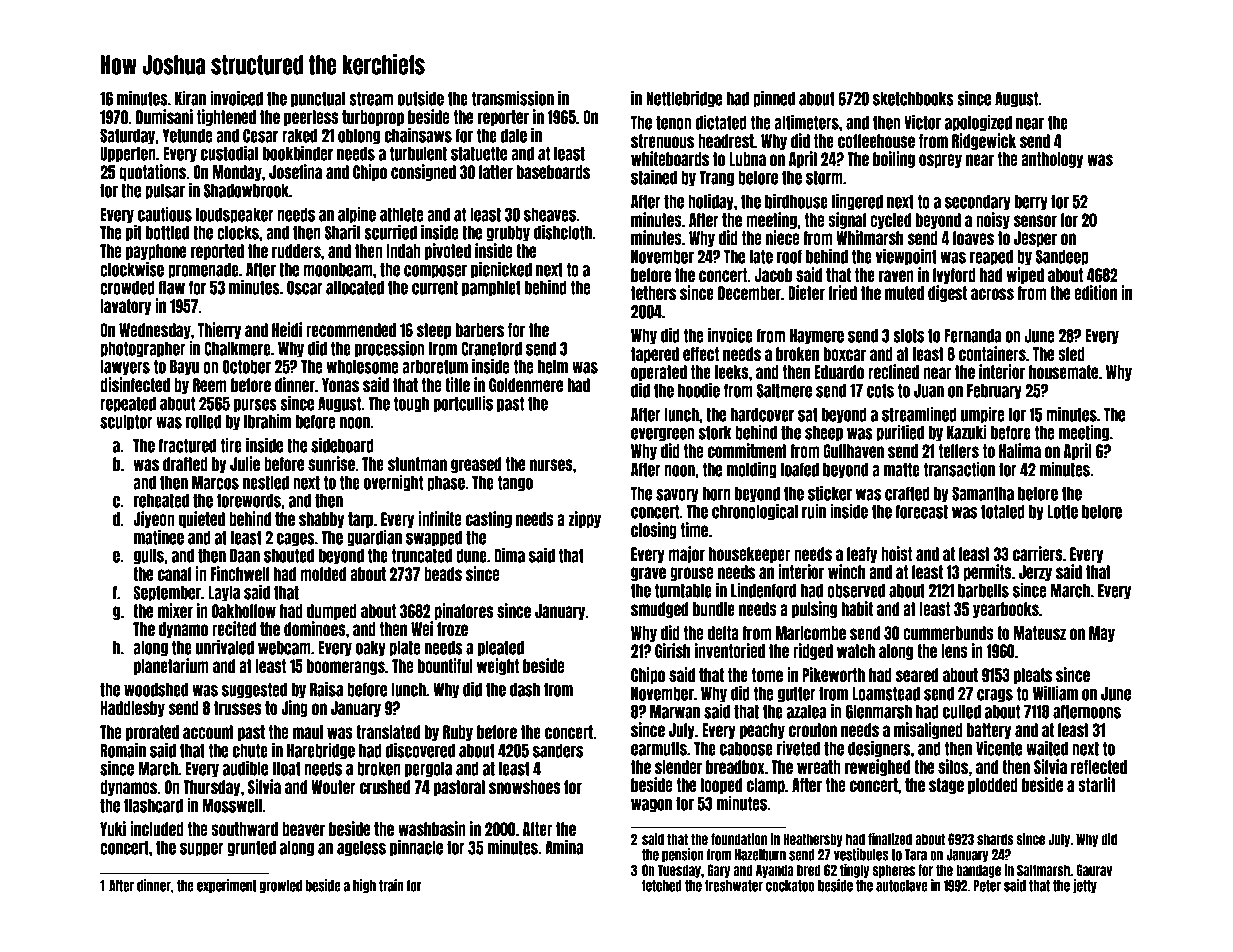 The image size is (1233, 952). I want to click on truncated, so click(421, 556).
